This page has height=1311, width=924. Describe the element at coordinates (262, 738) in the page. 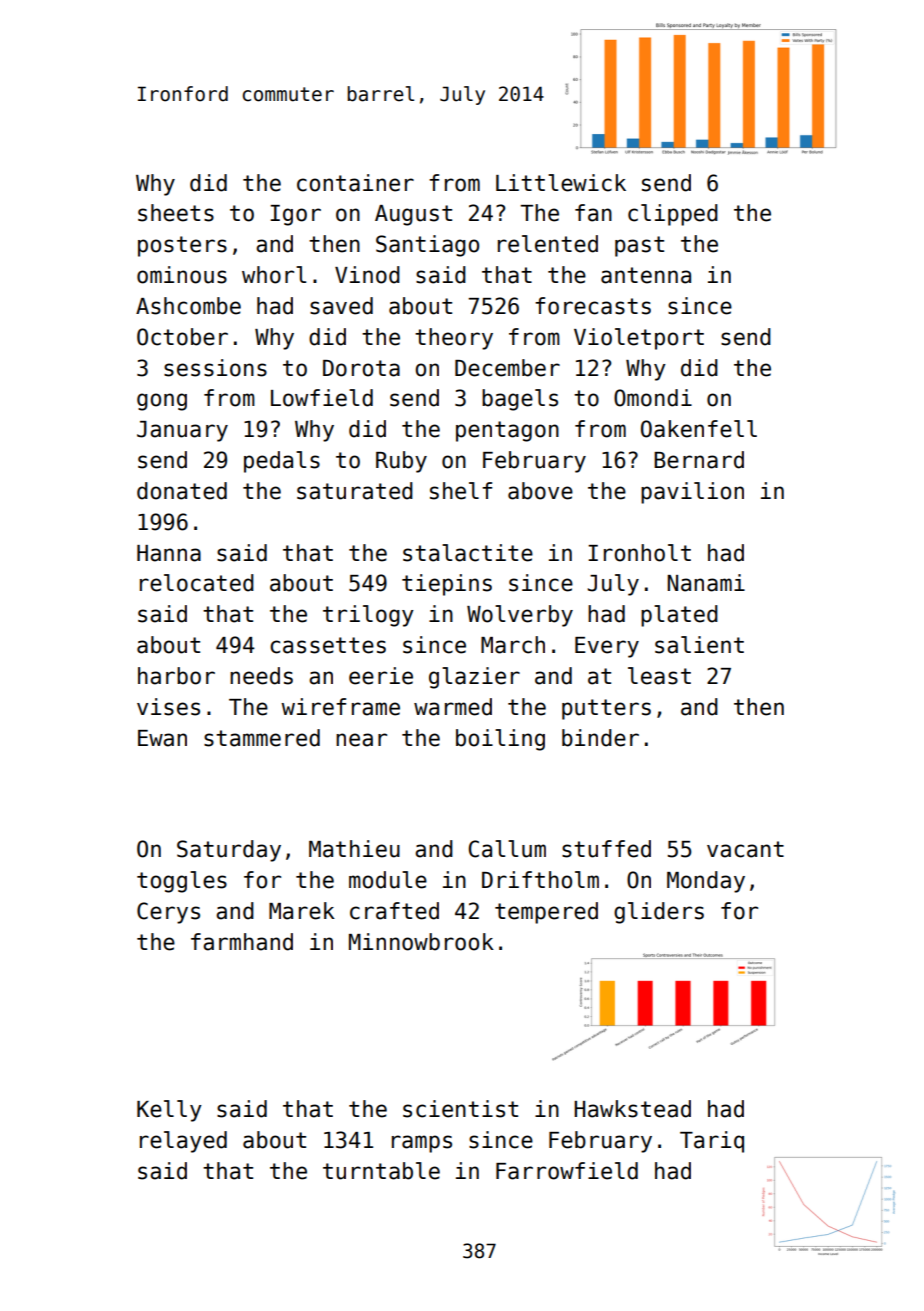

I see `stammered` at that location.
